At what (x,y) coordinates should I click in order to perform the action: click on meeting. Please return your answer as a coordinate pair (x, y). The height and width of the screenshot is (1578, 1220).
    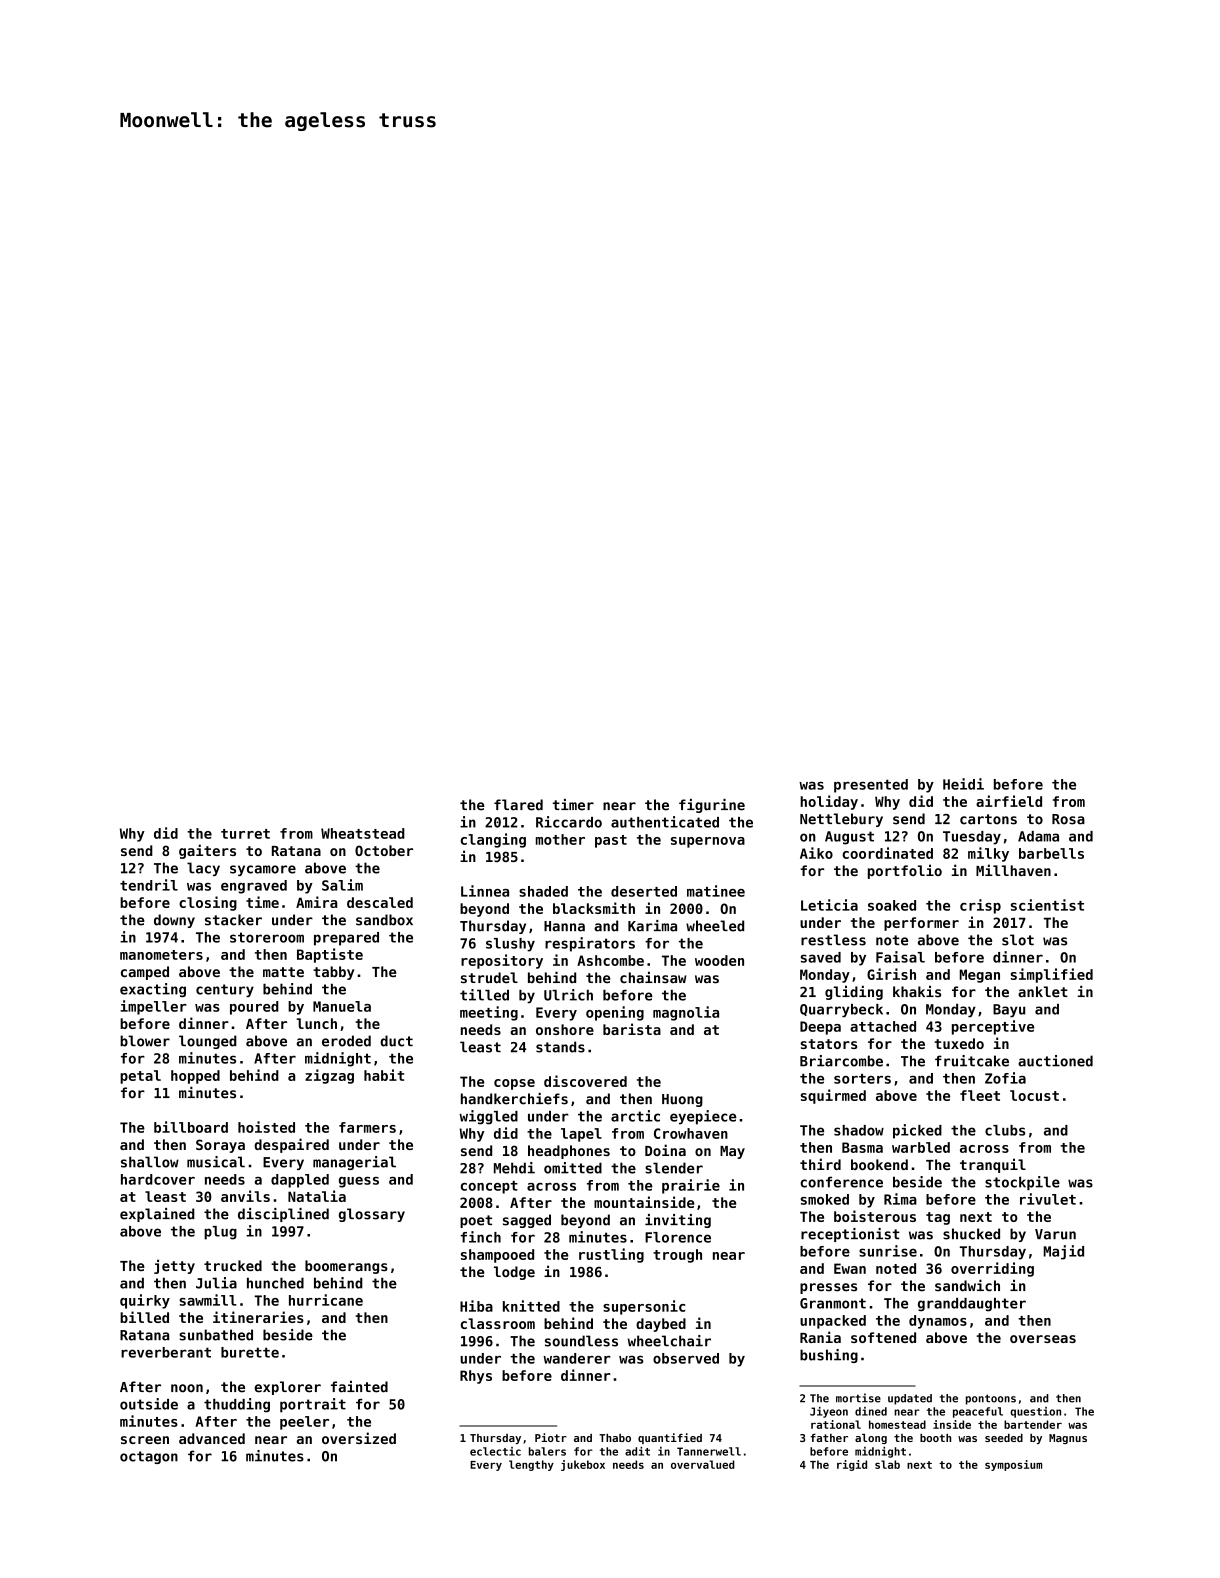
    Looking at the image, I should click on (489, 1013).
